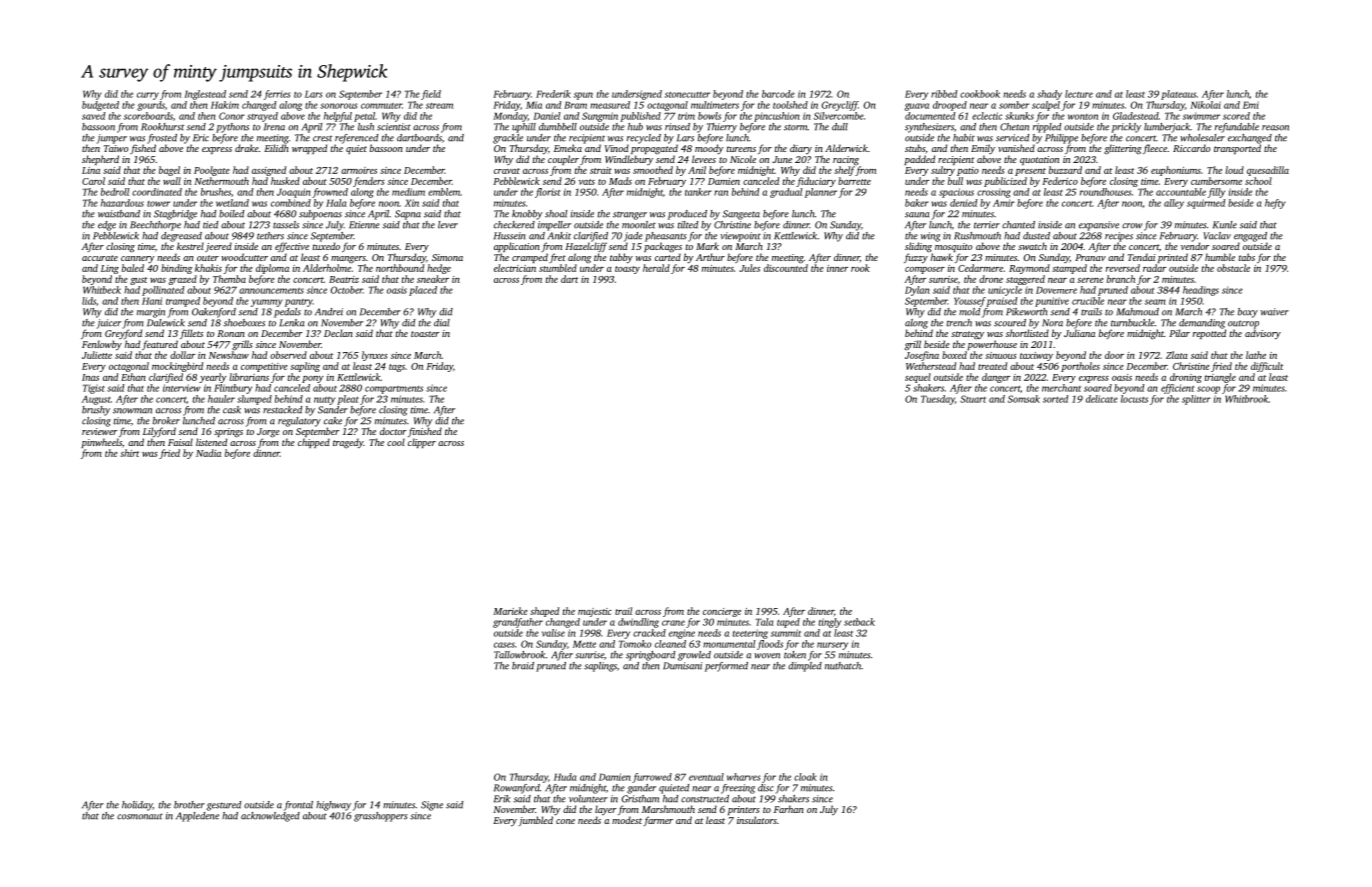 The image size is (1372, 887). I want to click on Tuesday, so click(938, 400).
